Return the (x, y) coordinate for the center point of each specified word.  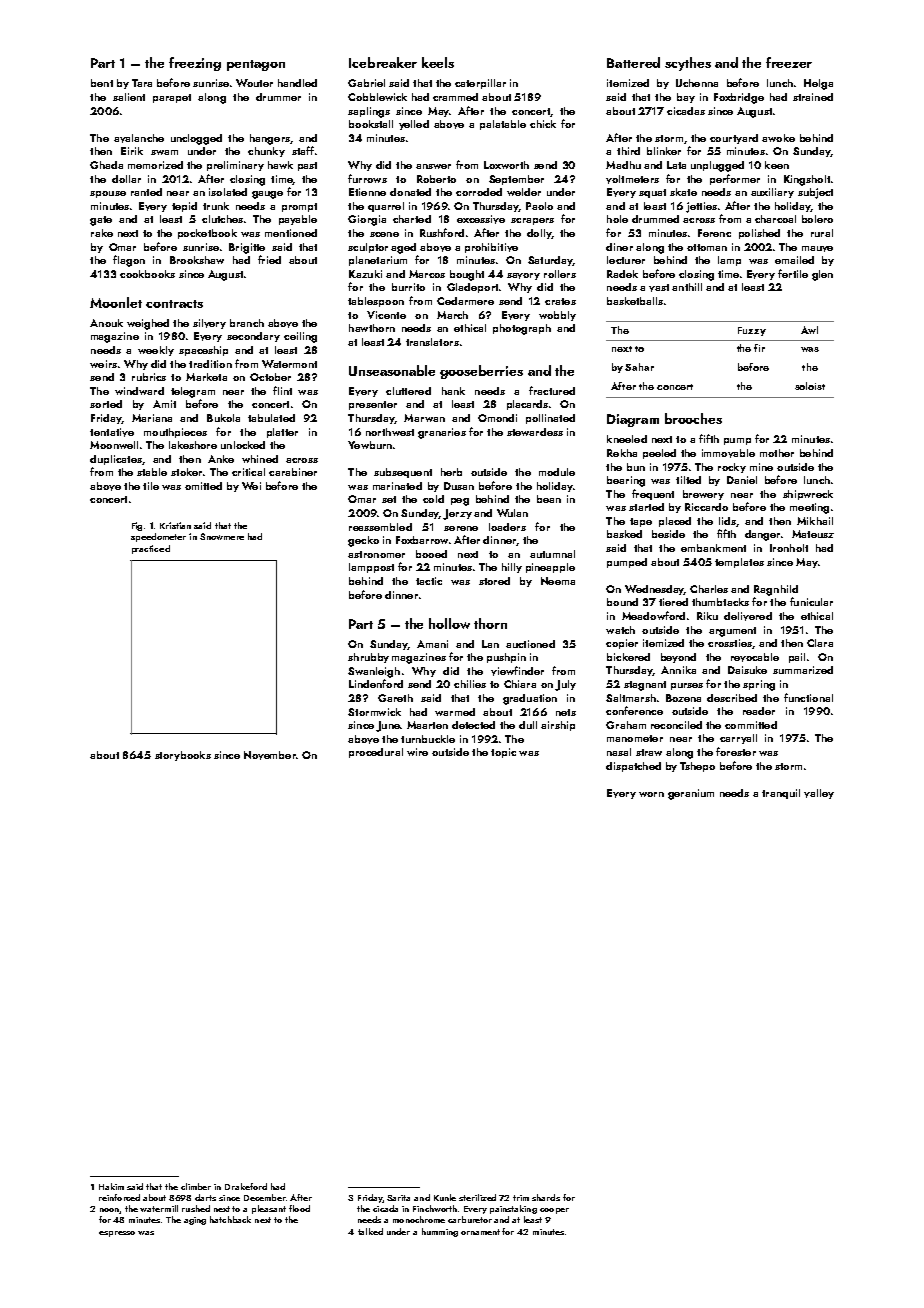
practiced (151, 549)
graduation (530, 699)
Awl (809, 330)
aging (195, 1221)
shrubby (368, 658)
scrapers (532, 221)
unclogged (196, 139)
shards (546, 1197)
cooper (554, 1211)
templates (739, 563)
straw (649, 752)
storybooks (183, 756)
